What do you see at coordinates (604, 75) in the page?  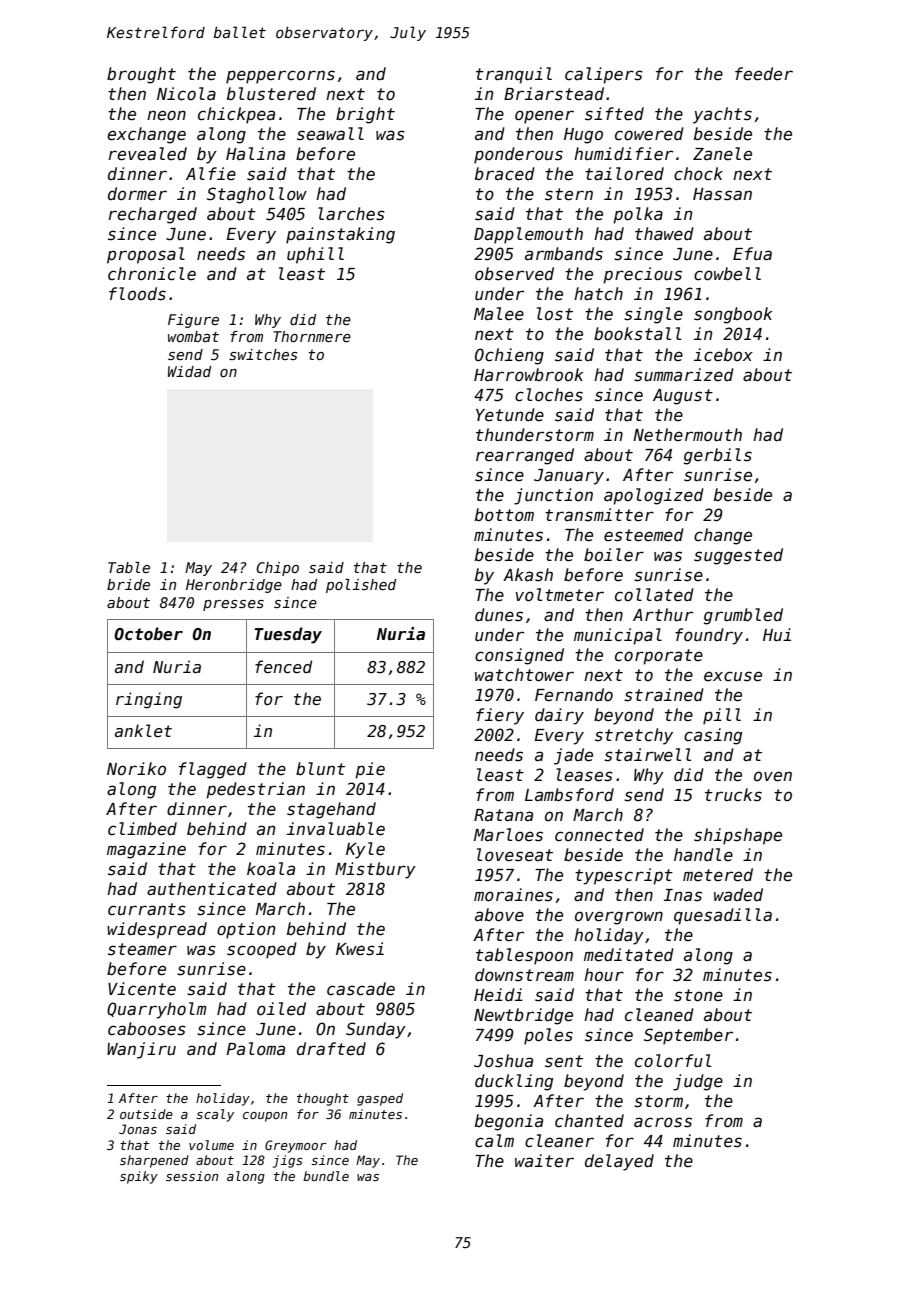 I see `calipers` at bounding box center [604, 75].
